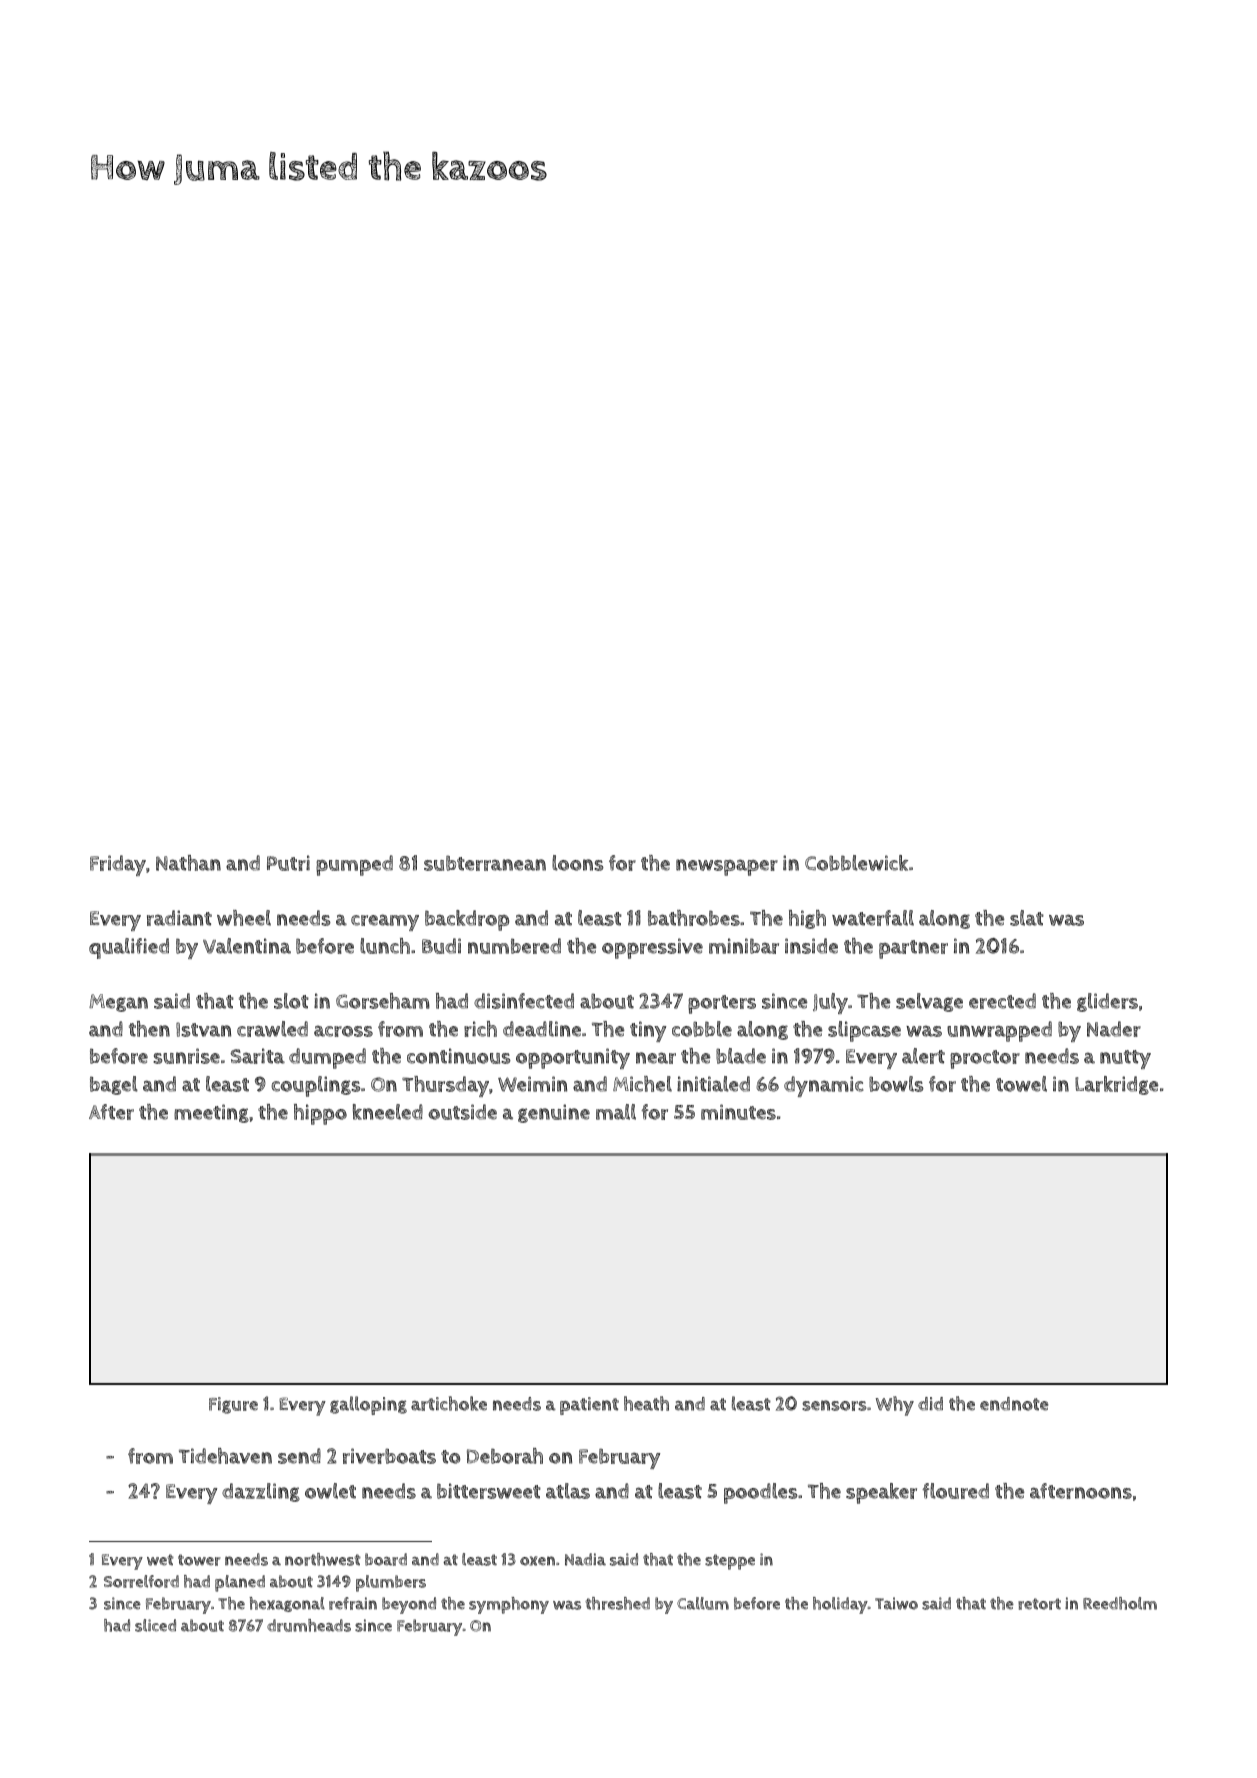 This screenshot has width=1257, height=1778. What do you see at coordinates (288, 863) in the screenshot?
I see `Putri` at bounding box center [288, 863].
